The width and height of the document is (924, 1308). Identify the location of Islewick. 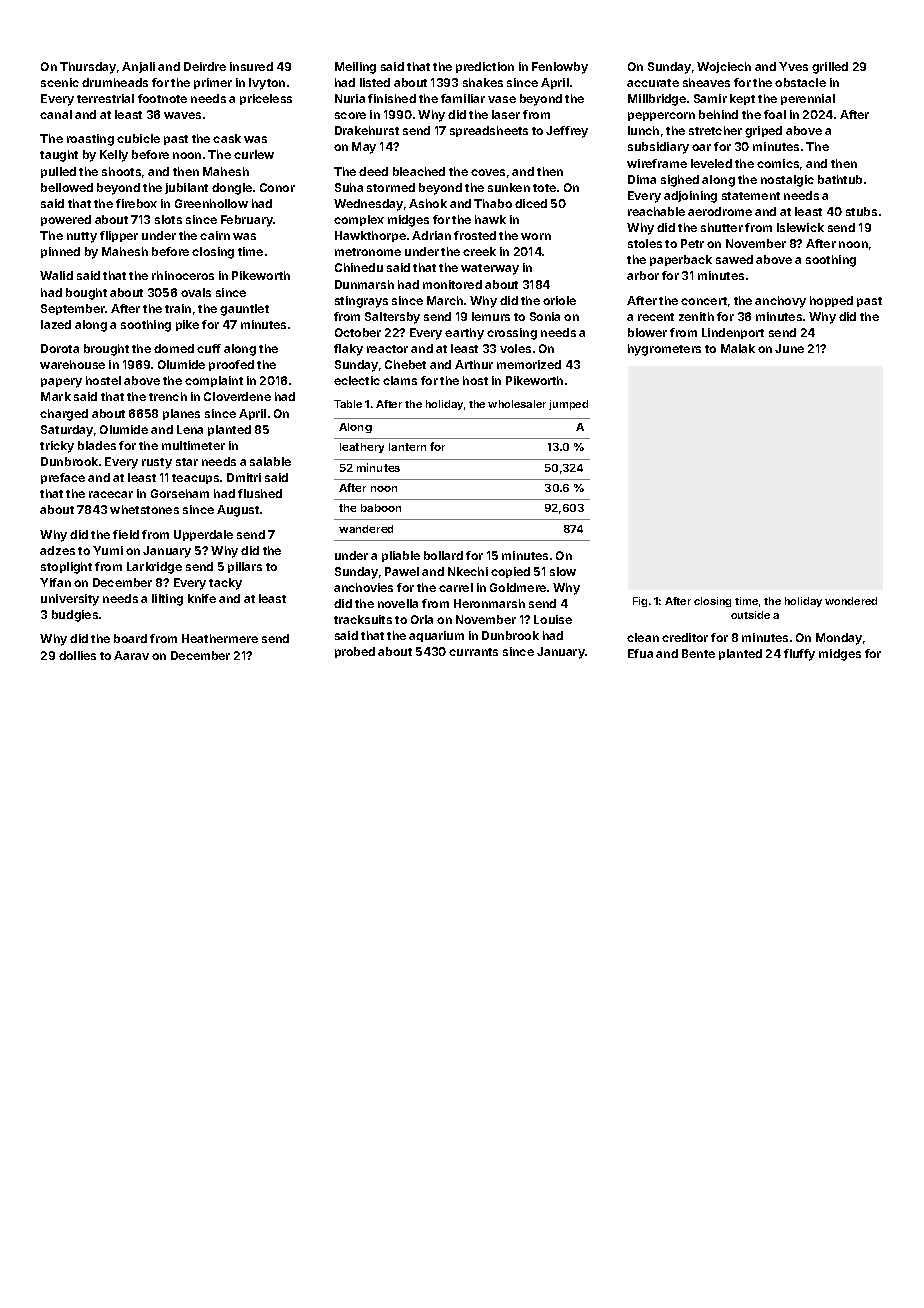
(800, 227).
